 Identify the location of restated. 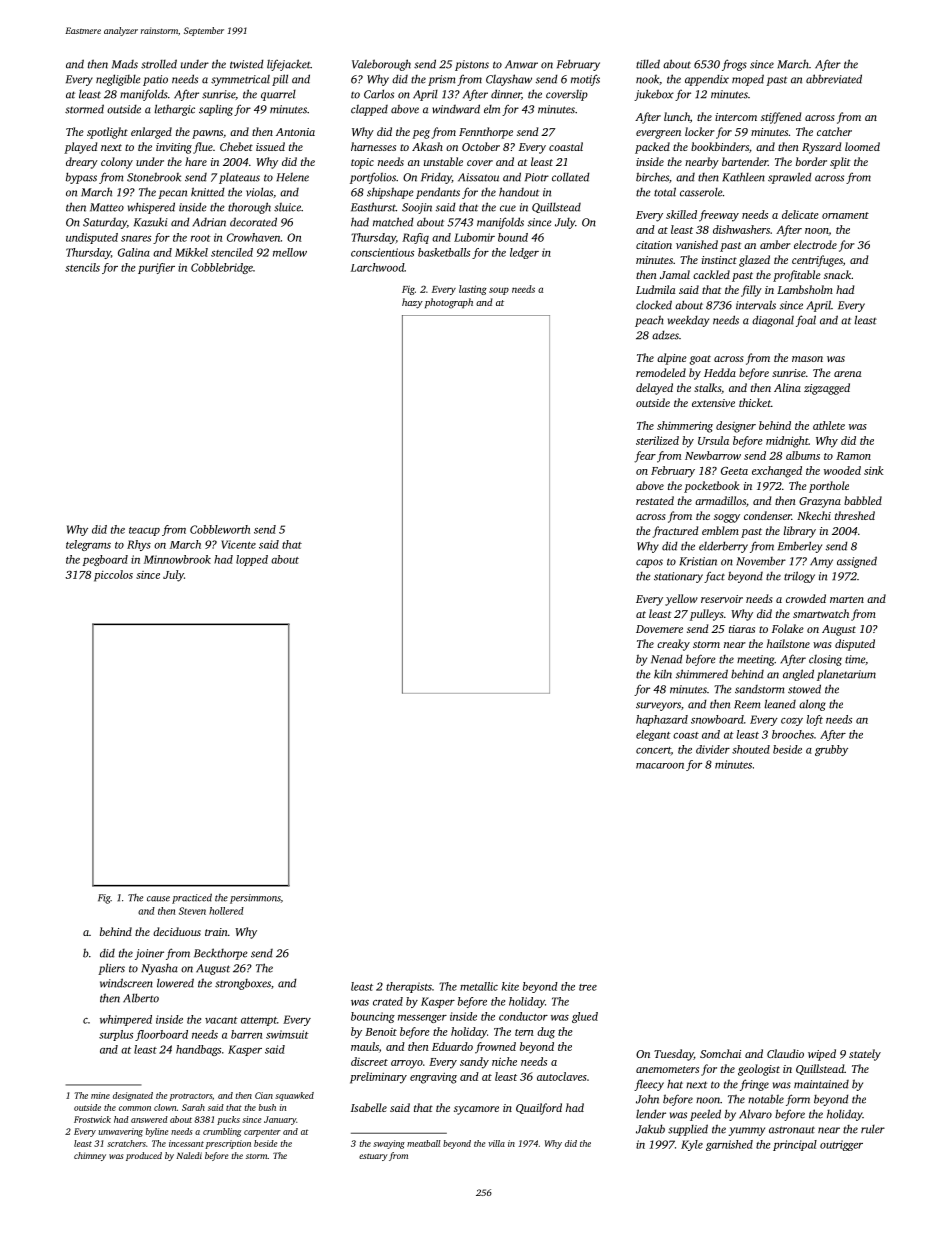
(655, 500).
